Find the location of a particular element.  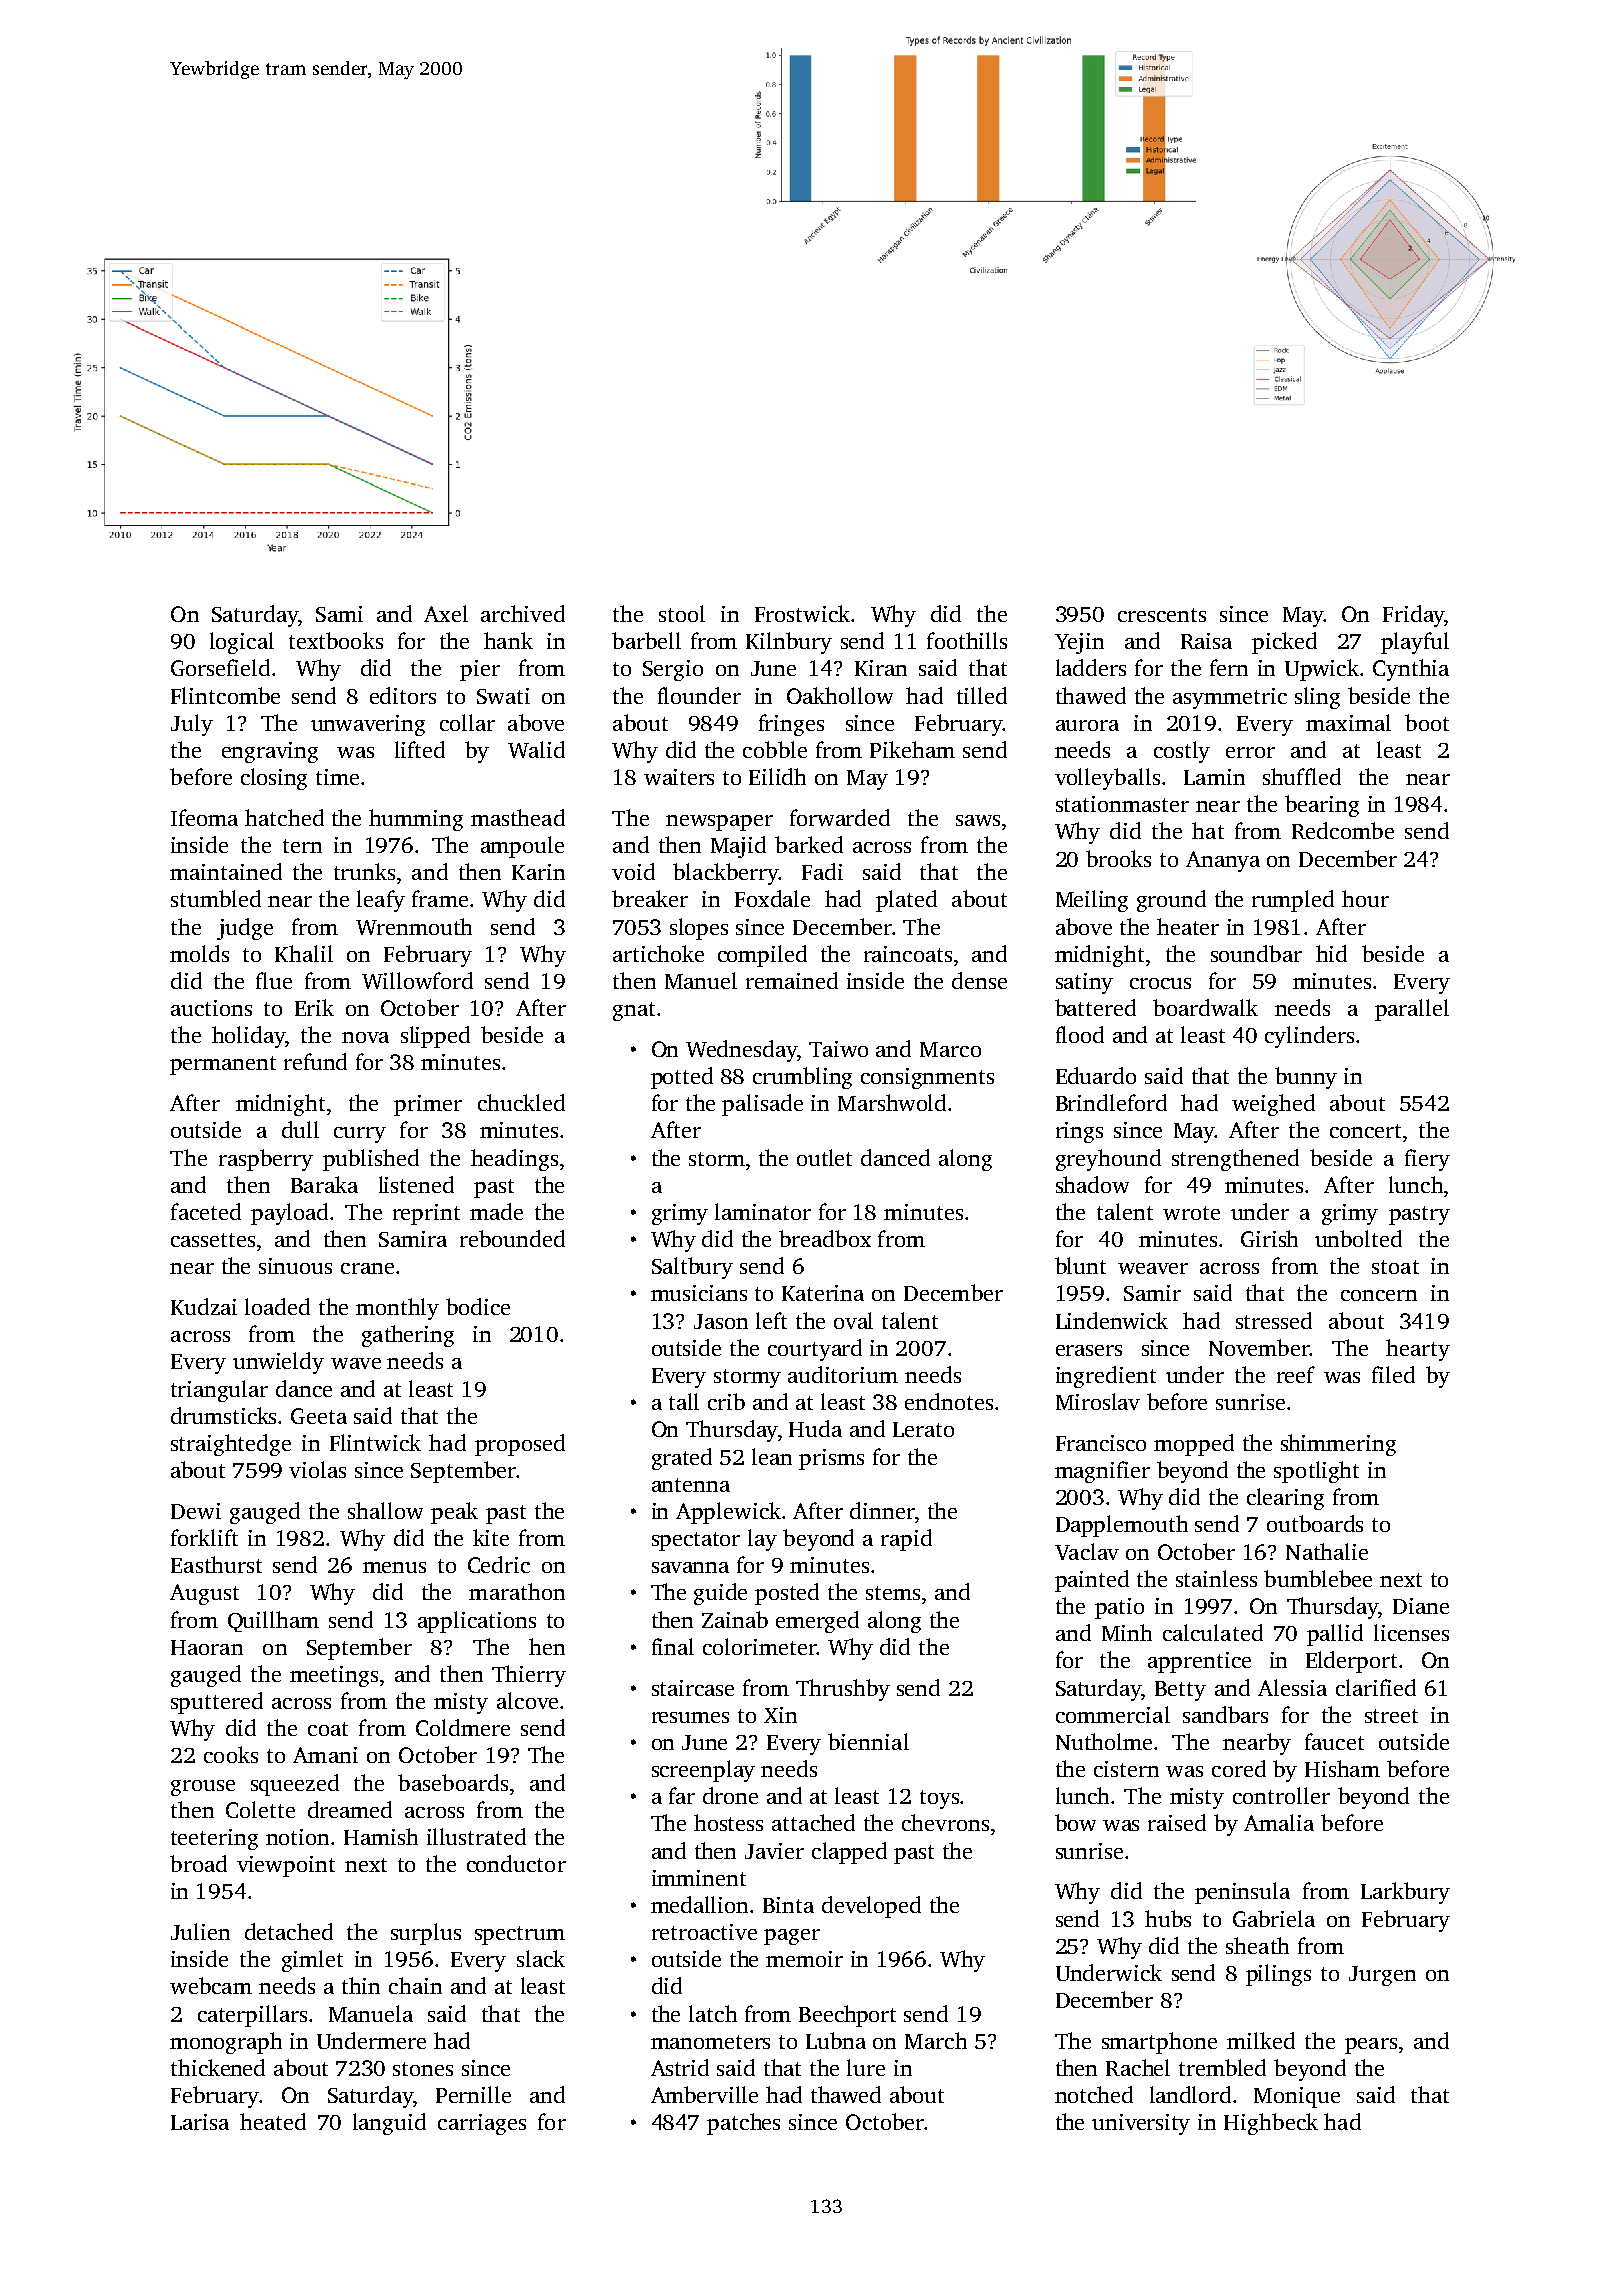

Axel is located at coordinates (446, 613).
